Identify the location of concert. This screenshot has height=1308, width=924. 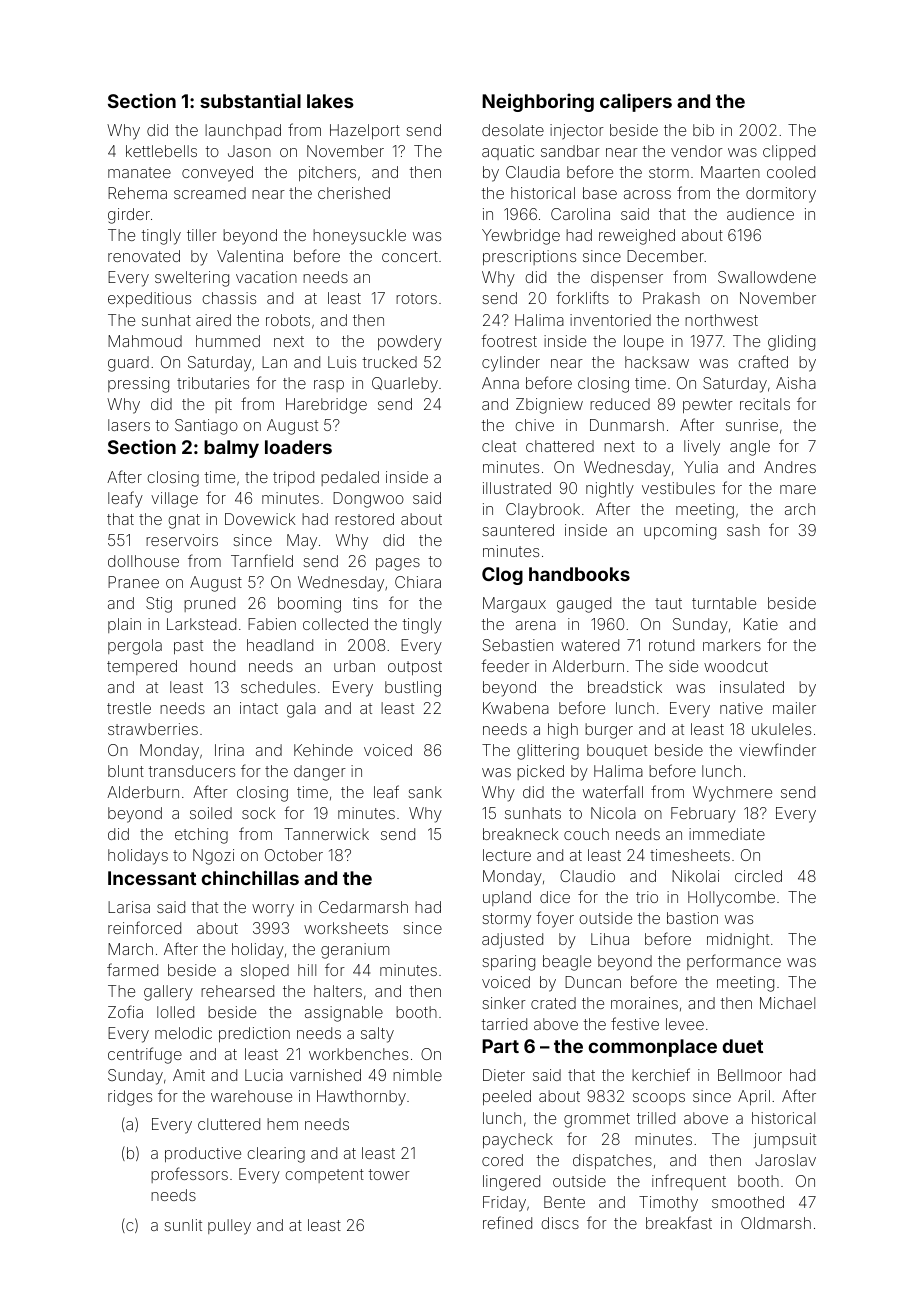
(410, 256).
